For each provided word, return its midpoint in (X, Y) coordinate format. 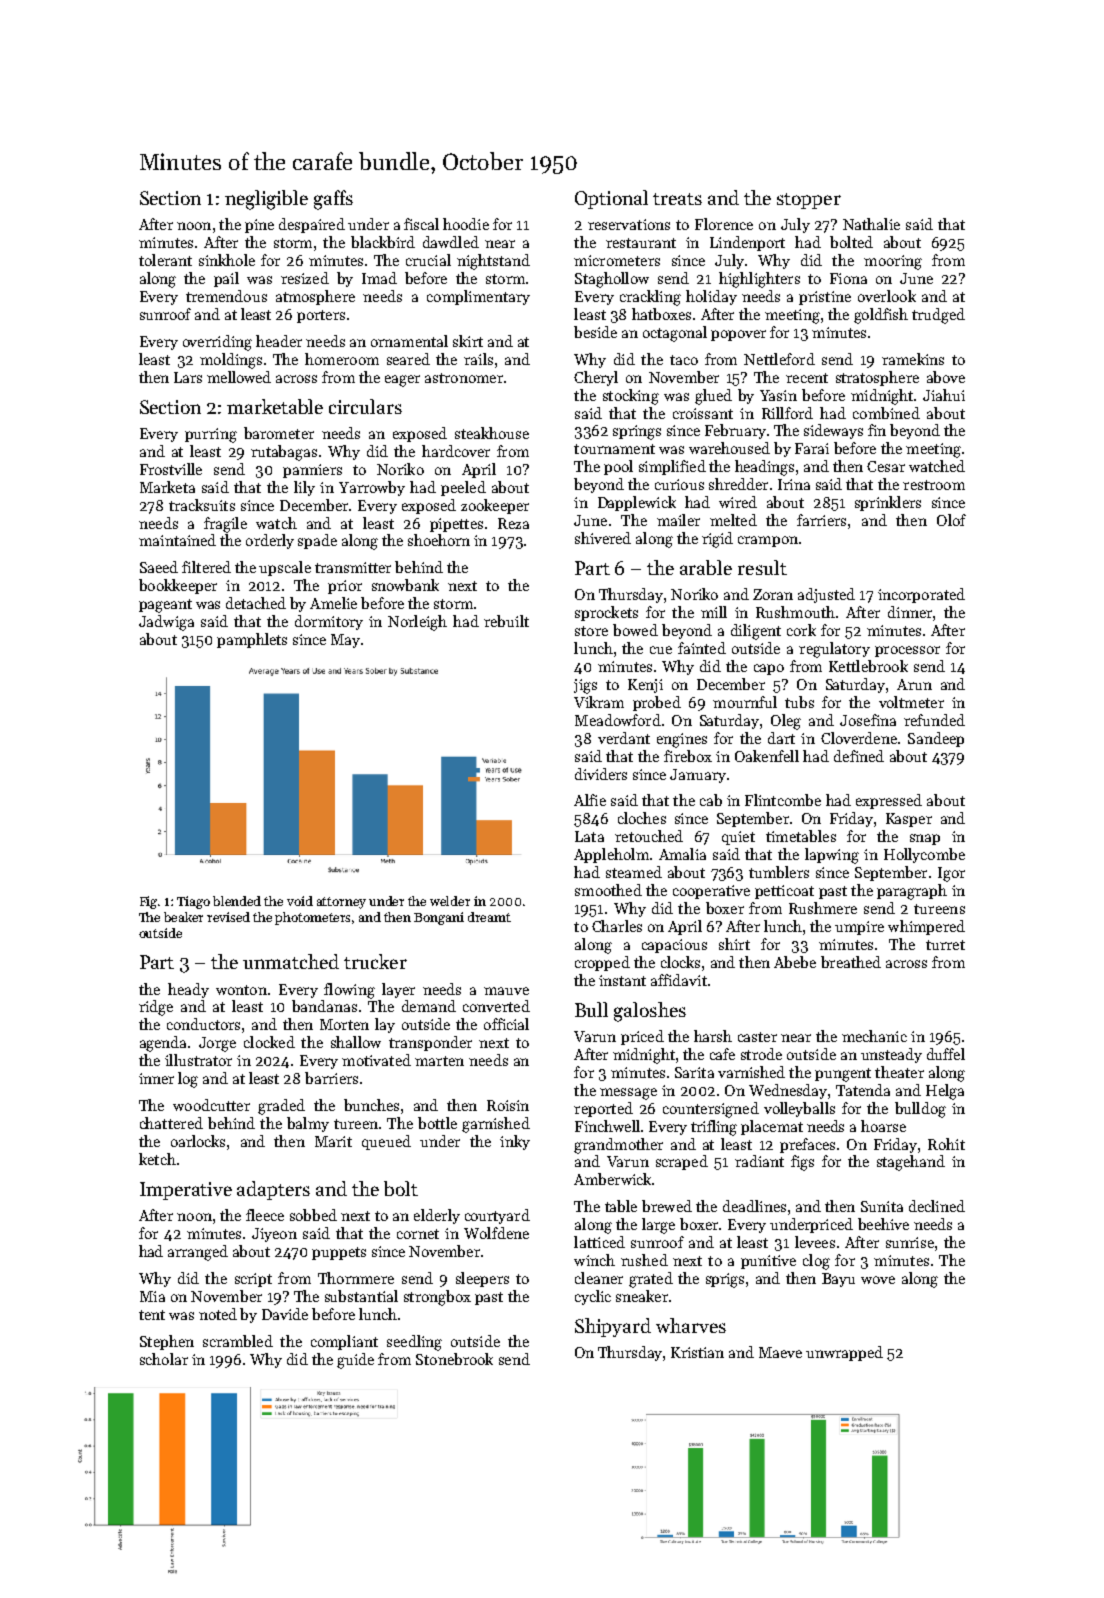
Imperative (186, 1191)
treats (677, 199)
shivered (603, 538)
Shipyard (613, 1327)
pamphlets (252, 640)
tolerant (165, 260)
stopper (809, 201)
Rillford (787, 413)
